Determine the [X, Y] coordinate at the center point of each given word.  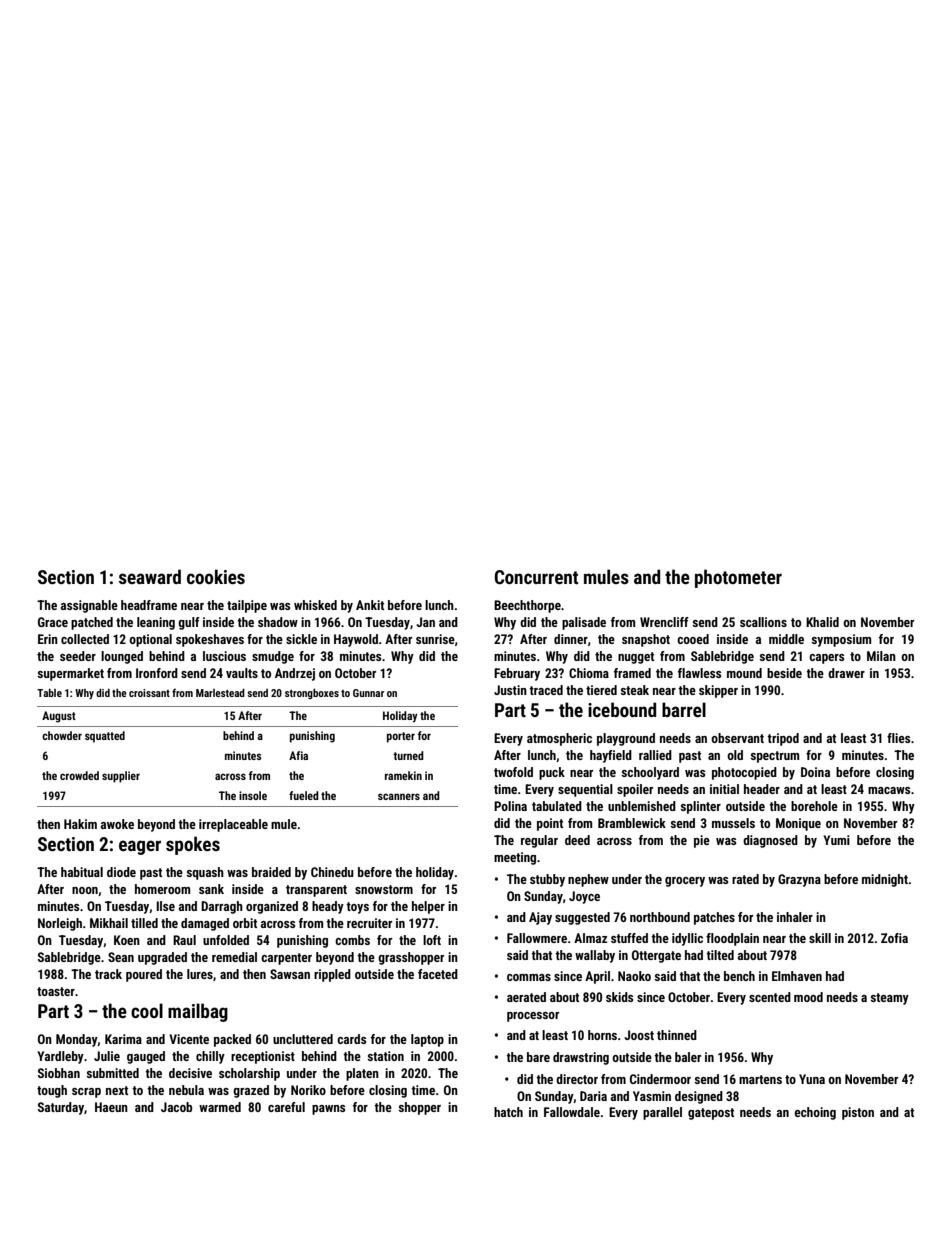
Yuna [812, 1079]
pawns [328, 1110]
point [550, 824]
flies [898, 738]
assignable [89, 606]
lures [200, 974]
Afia [298, 755]
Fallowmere [537, 938]
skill [820, 938]
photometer [738, 578]
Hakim [80, 824]
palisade [584, 623]
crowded [79, 775]
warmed [220, 1107]
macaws [889, 790]
